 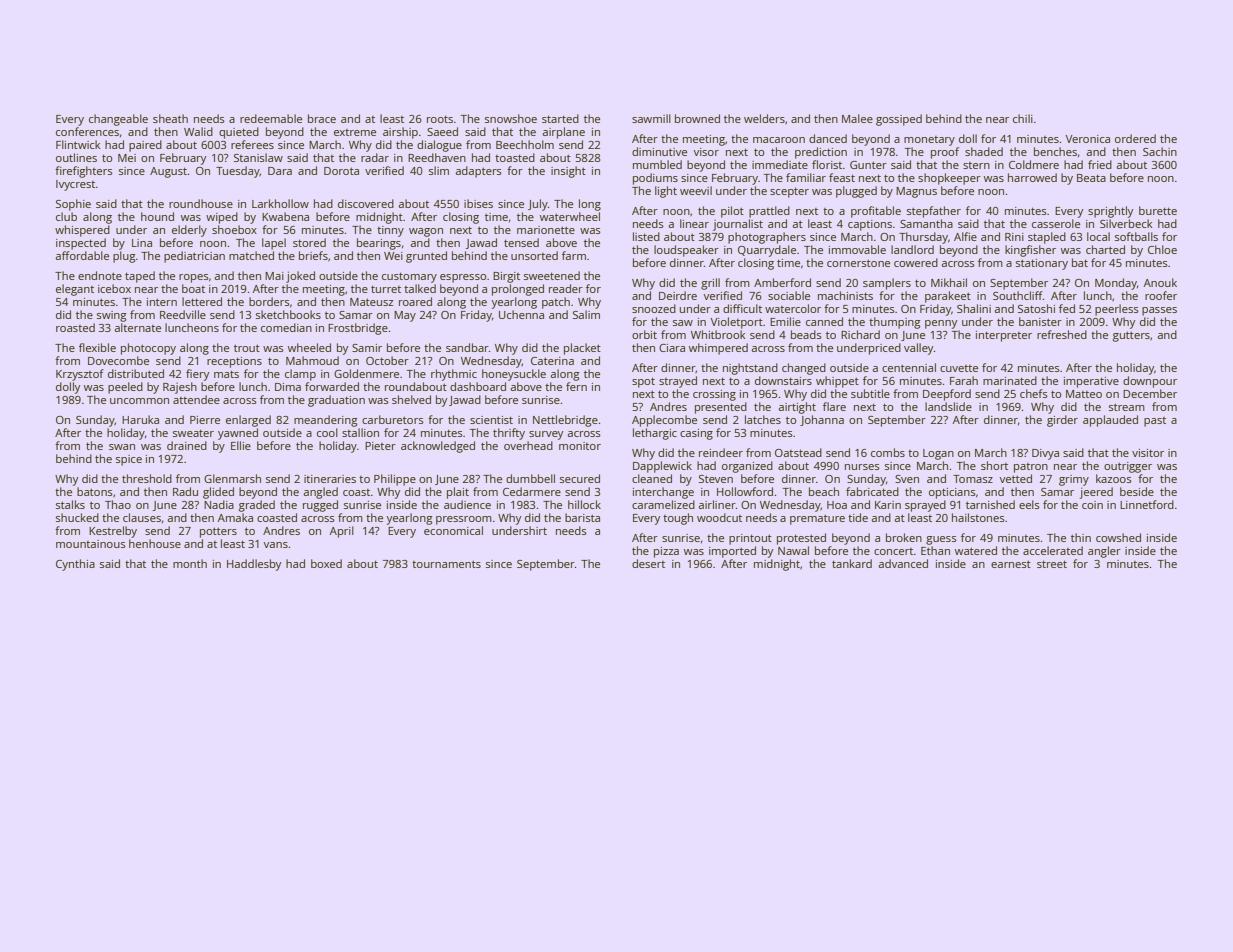 What do you see at coordinates (948, 406) in the document?
I see `landslide` at bounding box center [948, 406].
